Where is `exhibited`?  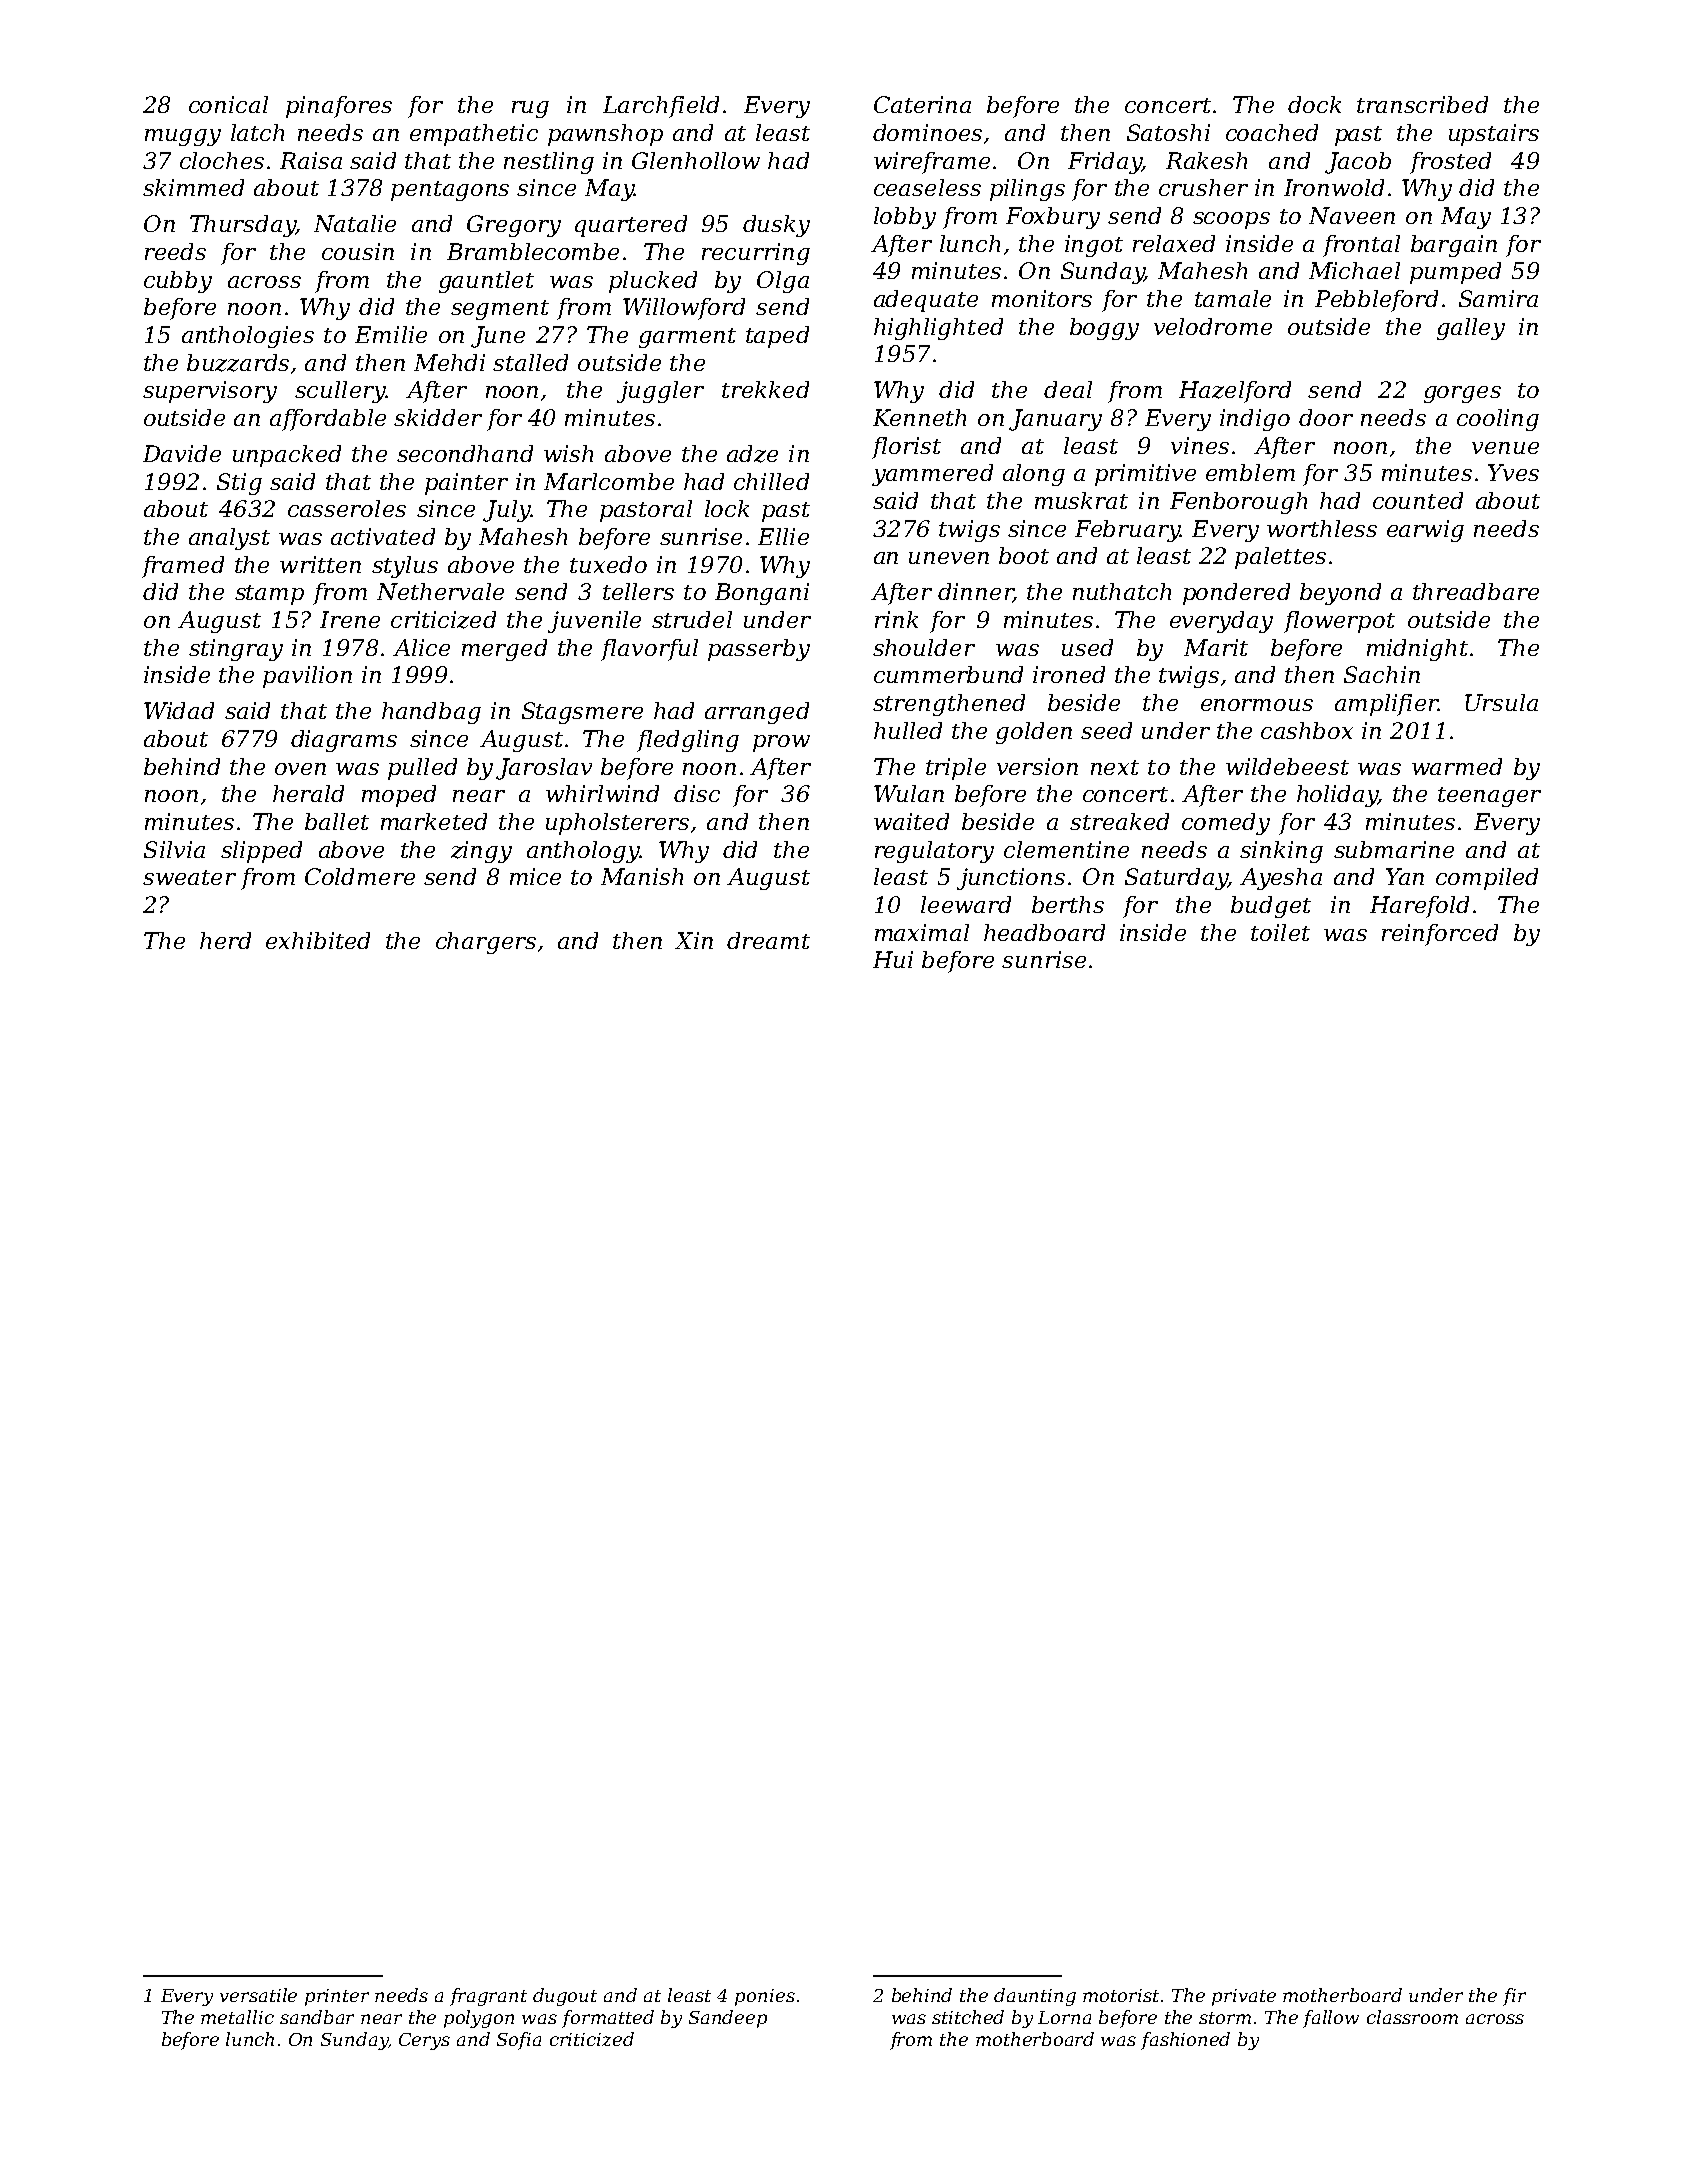 exhibited is located at coordinates (318, 940).
